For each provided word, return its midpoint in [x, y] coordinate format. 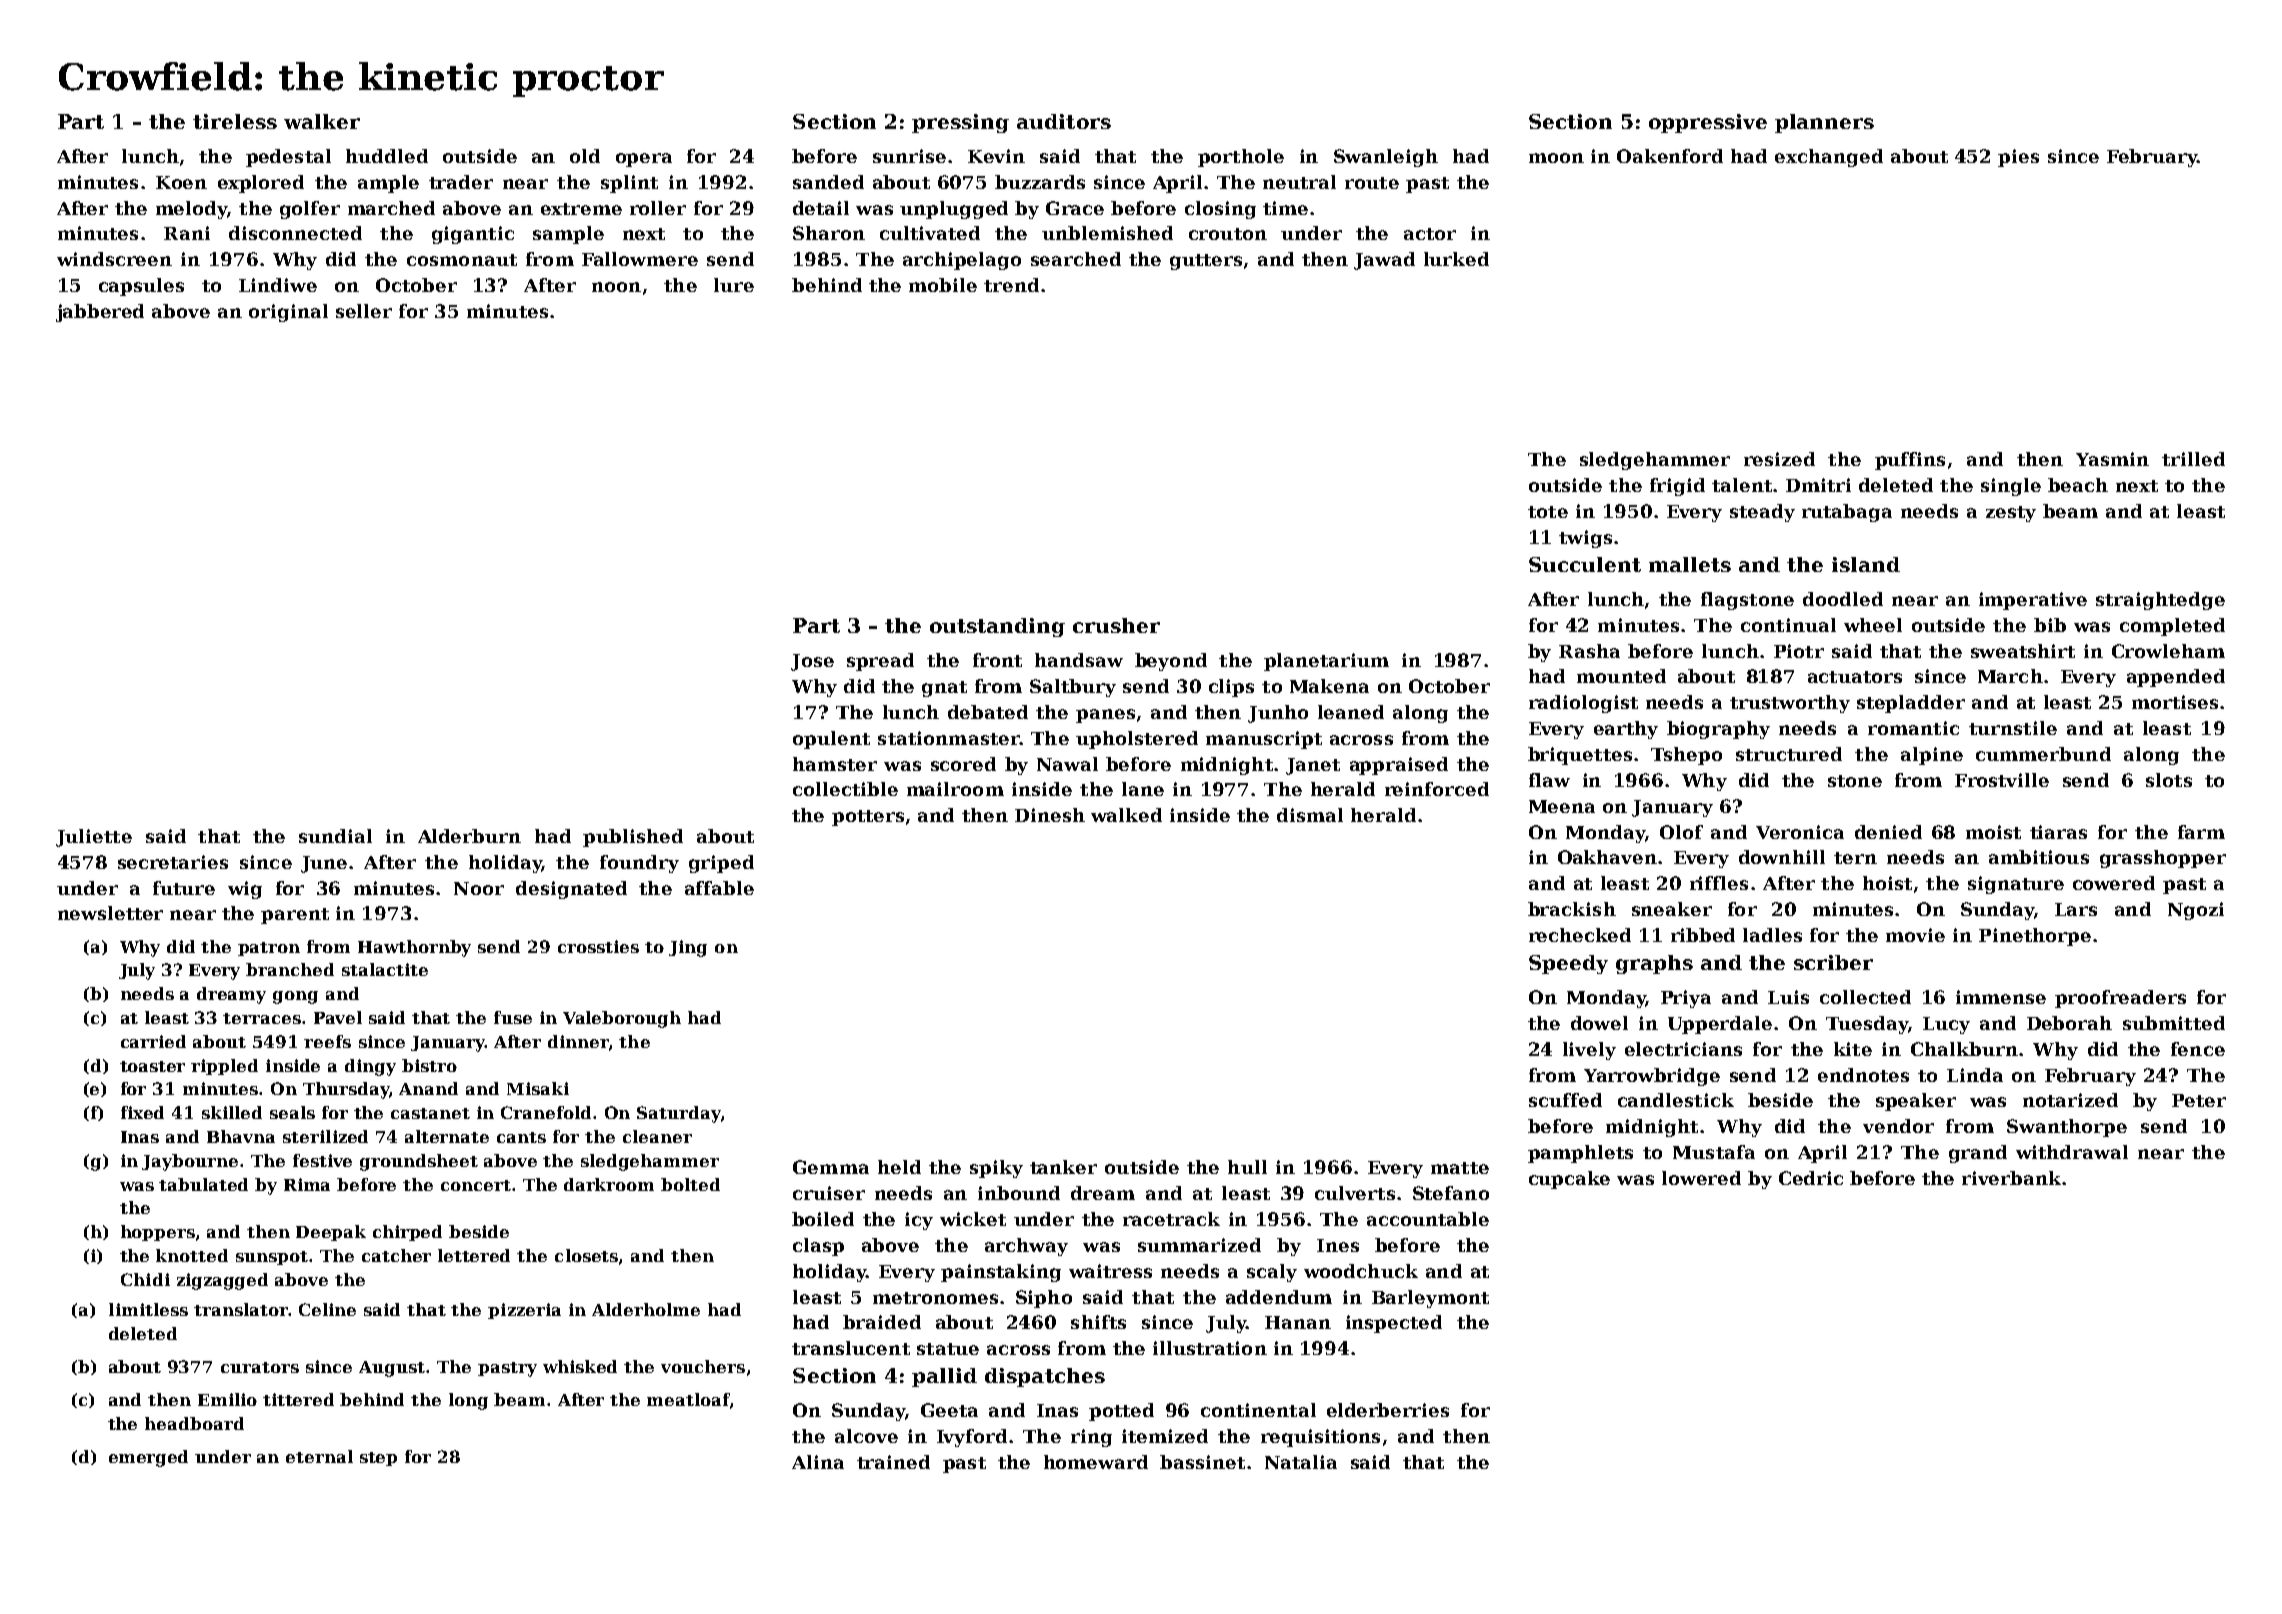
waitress [1110, 1271]
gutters [1206, 262]
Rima [307, 1184]
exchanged [1829, 158]
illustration [1210, 1348]
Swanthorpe [2067, 1128]
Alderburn [469, 836]
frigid [1677, 487]
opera [644, 160]
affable [719, 888]
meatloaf [688, 1399]
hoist [1887, 883]
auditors [1064, 121]
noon [616, 287]
